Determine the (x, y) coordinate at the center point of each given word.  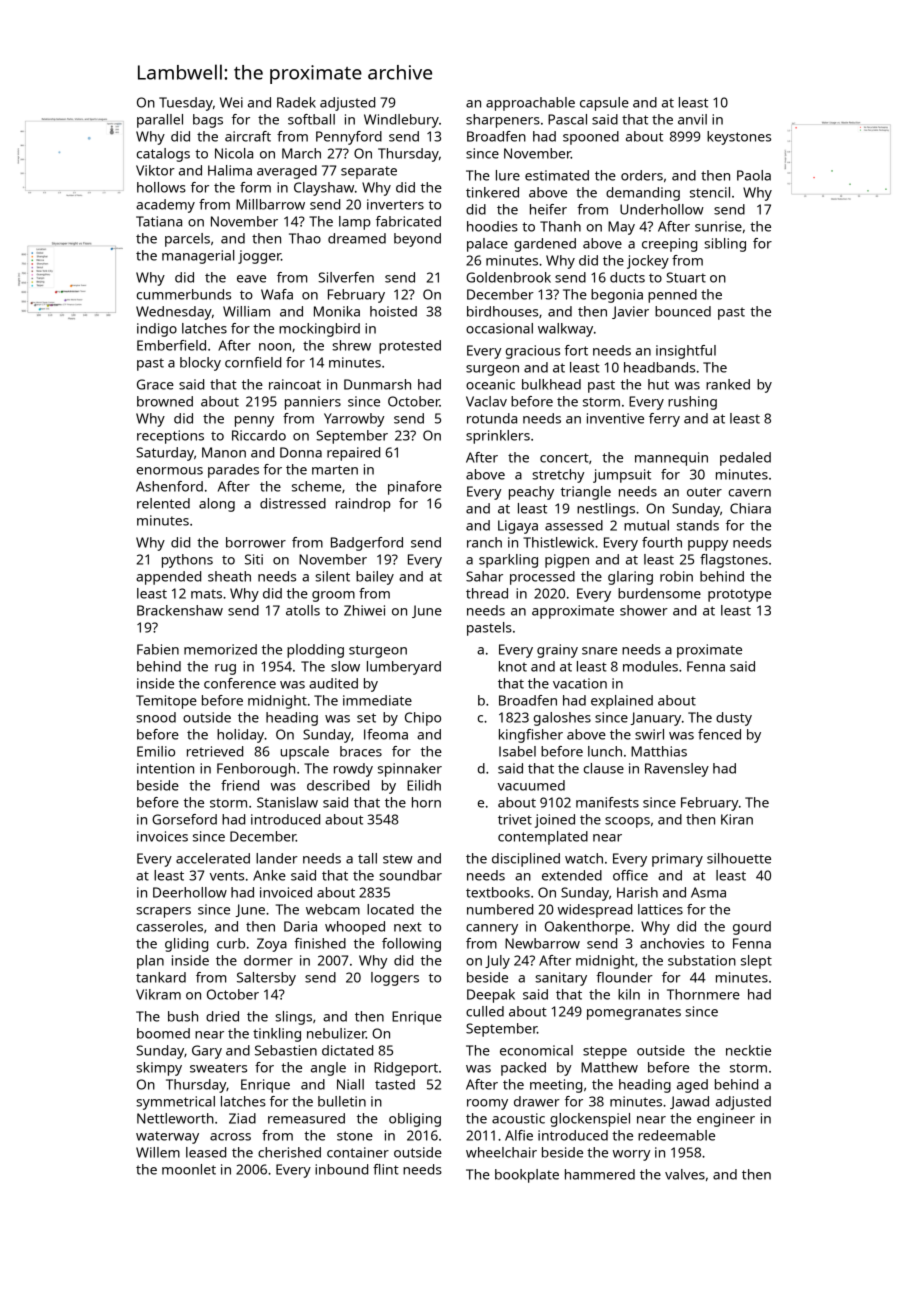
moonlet (189, 1169)
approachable (530, 104)
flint (386, 1169)
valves (685, 1174)
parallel (160, 121)
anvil (692, 119)
